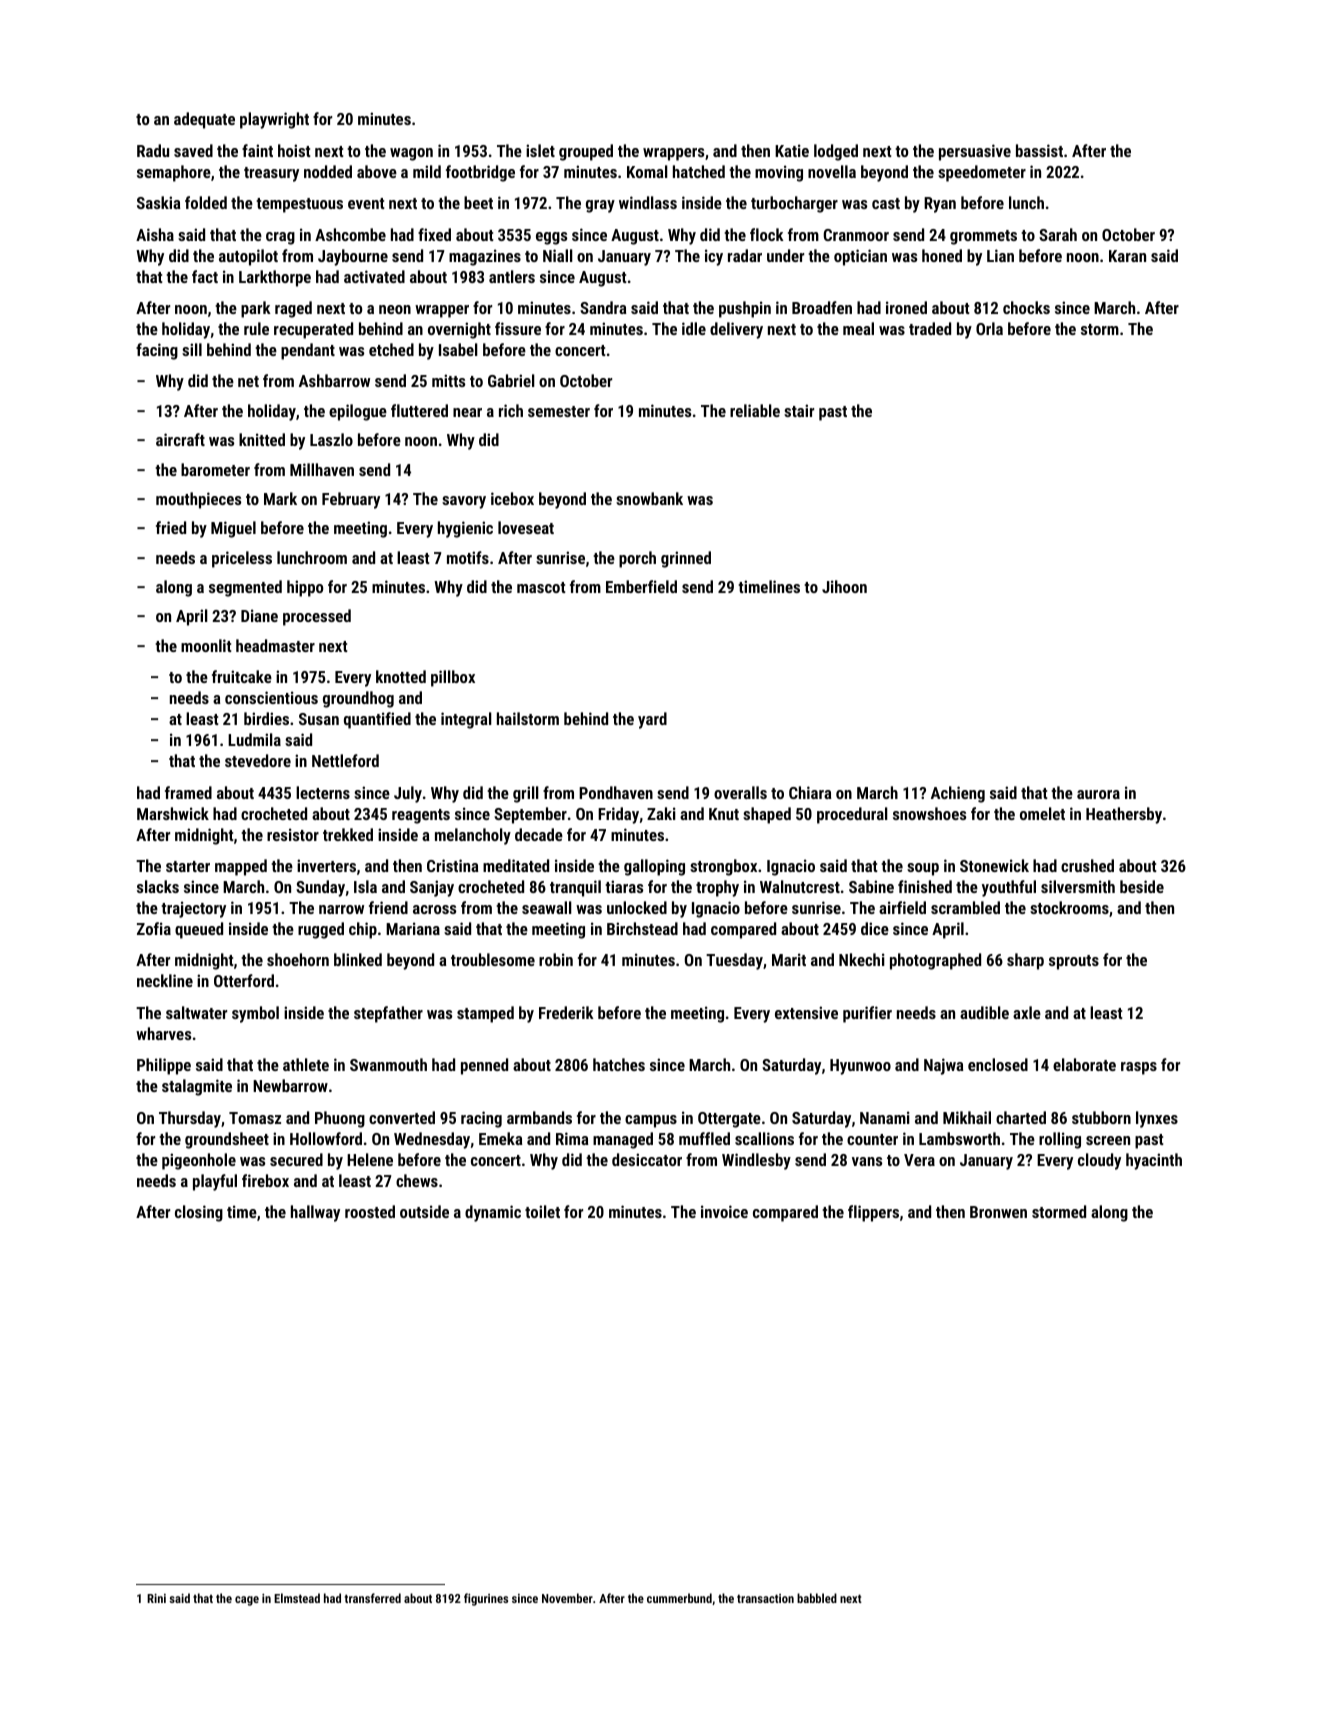 This screenshot has height=1715, width=1325. Describe the element at coordinates (764, 1138) in the screenshot. I see `scallions` at that location.
